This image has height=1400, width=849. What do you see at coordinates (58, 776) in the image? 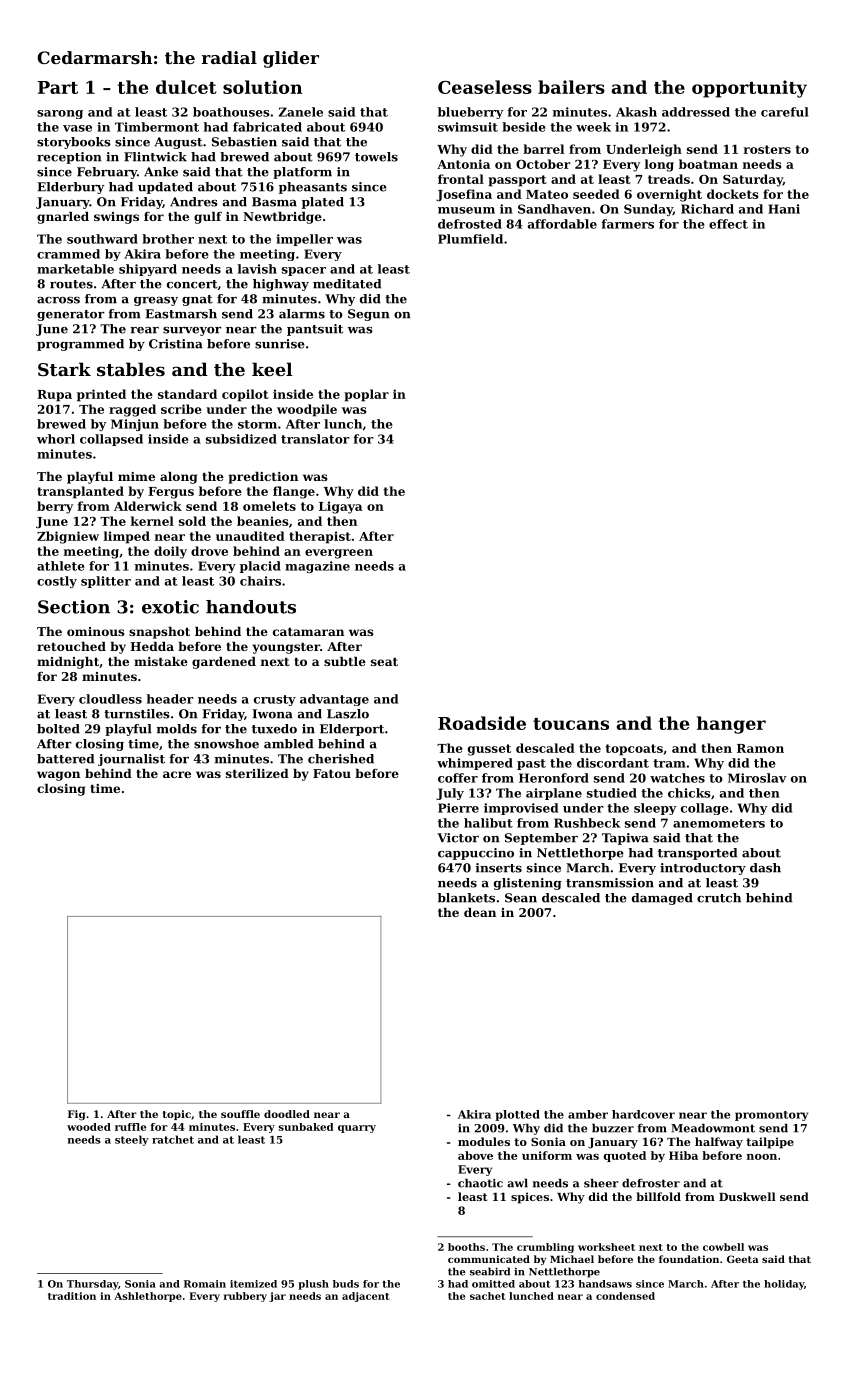
I see `wagon` at bounding box center [58, 776].
